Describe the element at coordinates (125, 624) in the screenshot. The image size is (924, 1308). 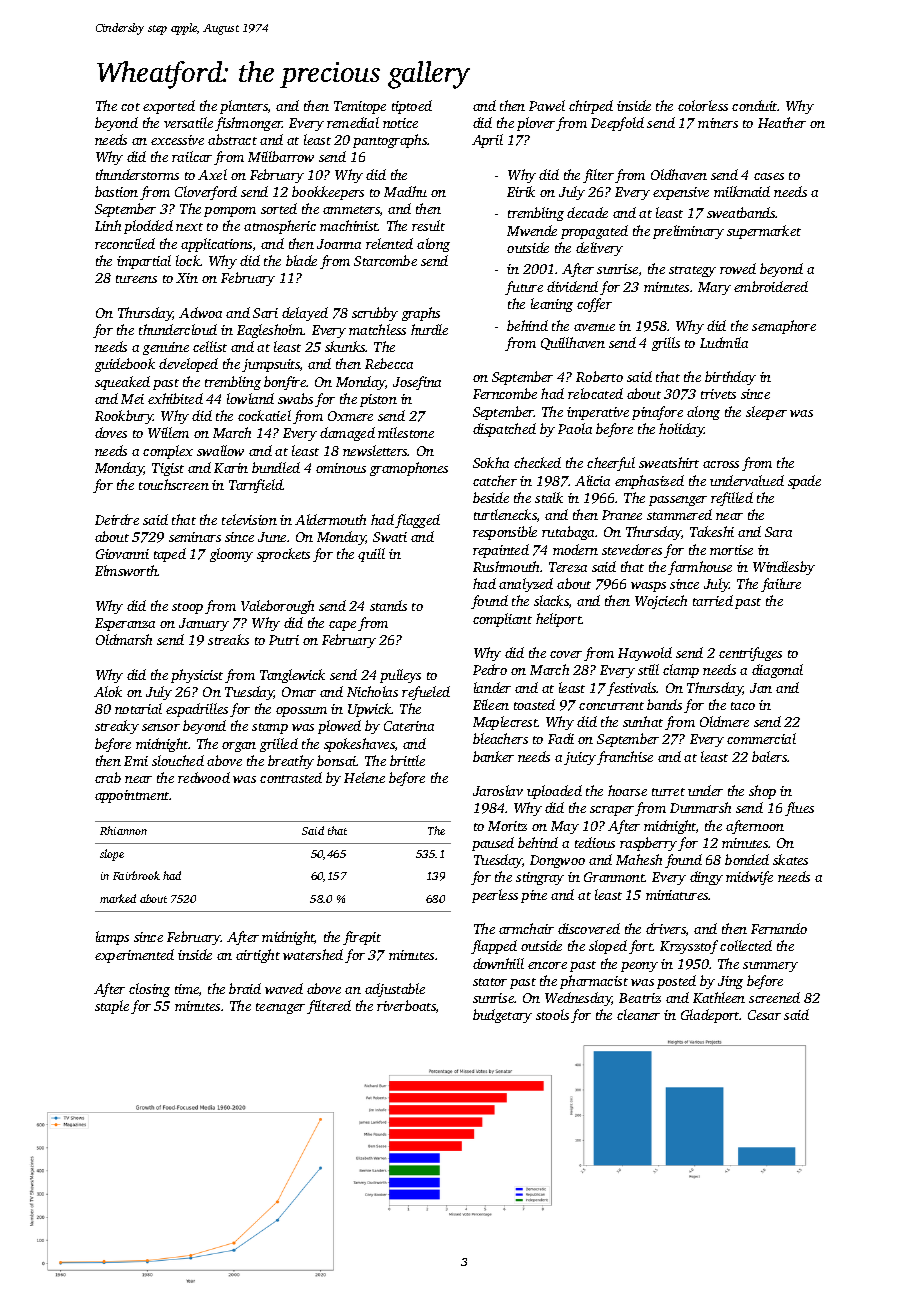
I see `Esperanza` at that location.
